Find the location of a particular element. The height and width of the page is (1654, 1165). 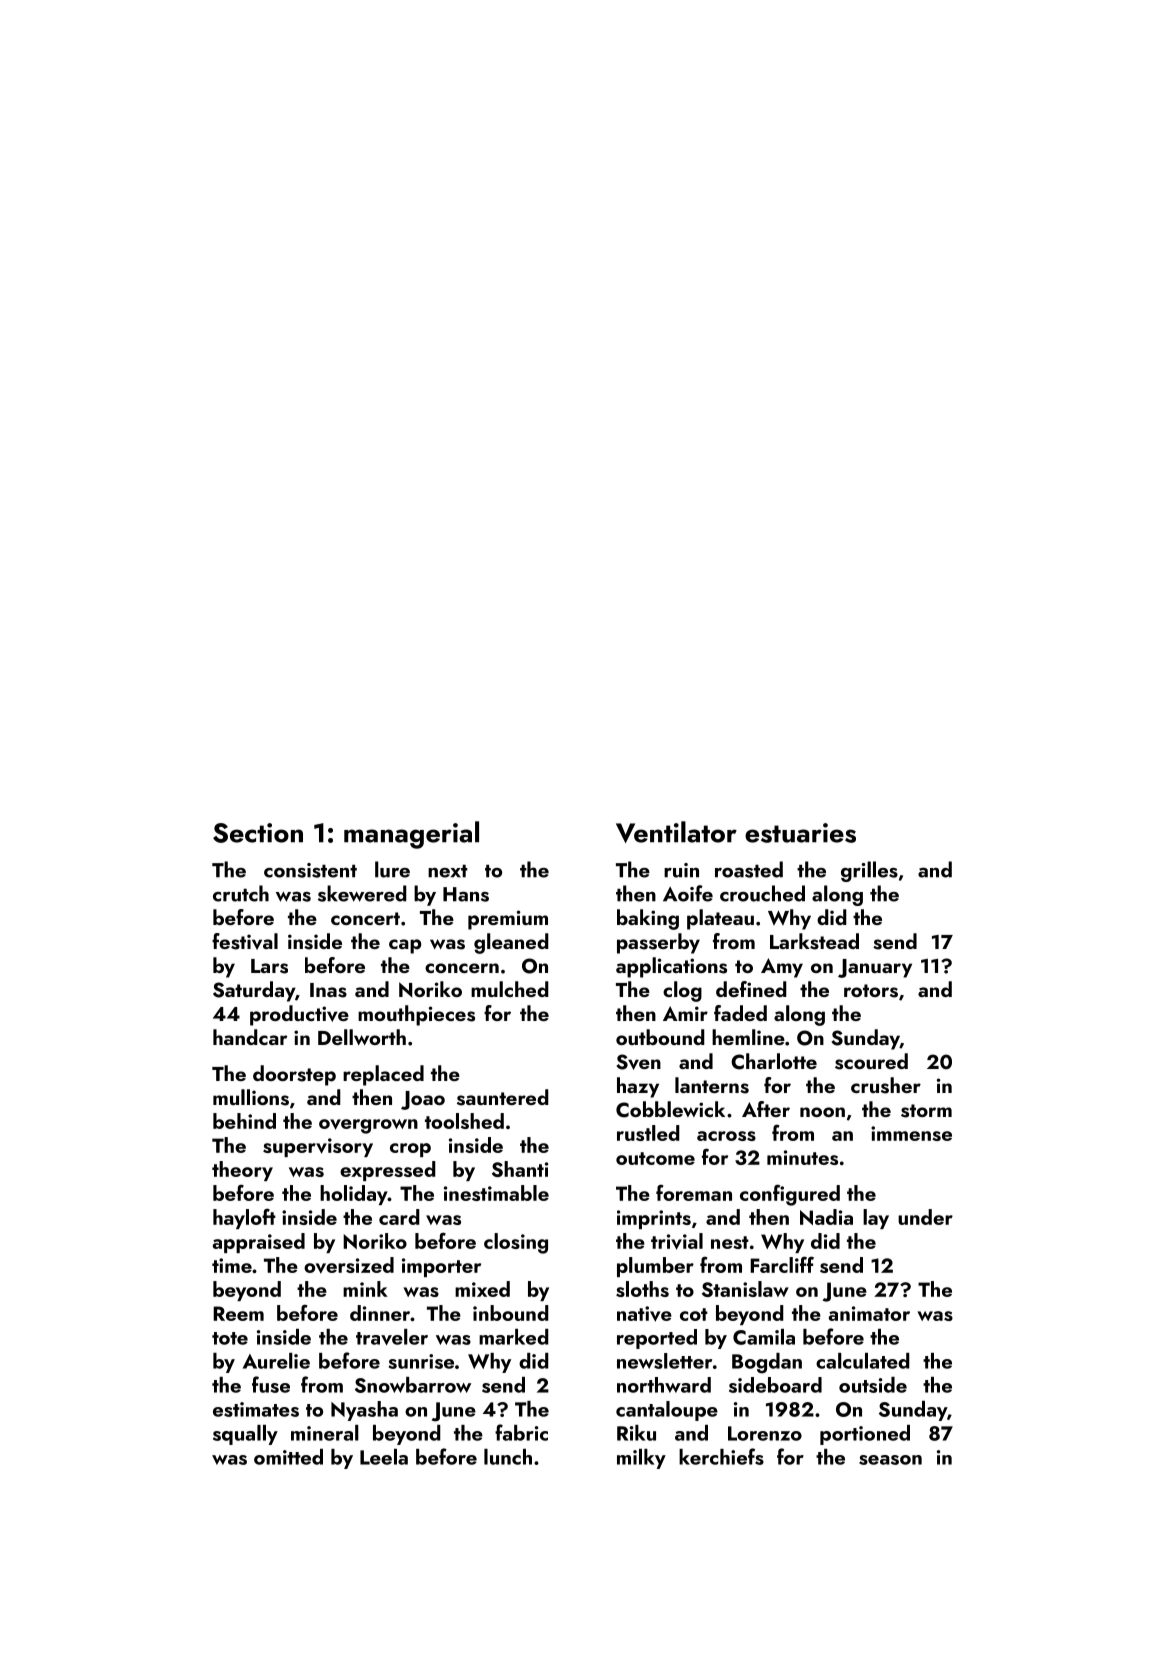

appraised is located at coordinates (259, 1243).
